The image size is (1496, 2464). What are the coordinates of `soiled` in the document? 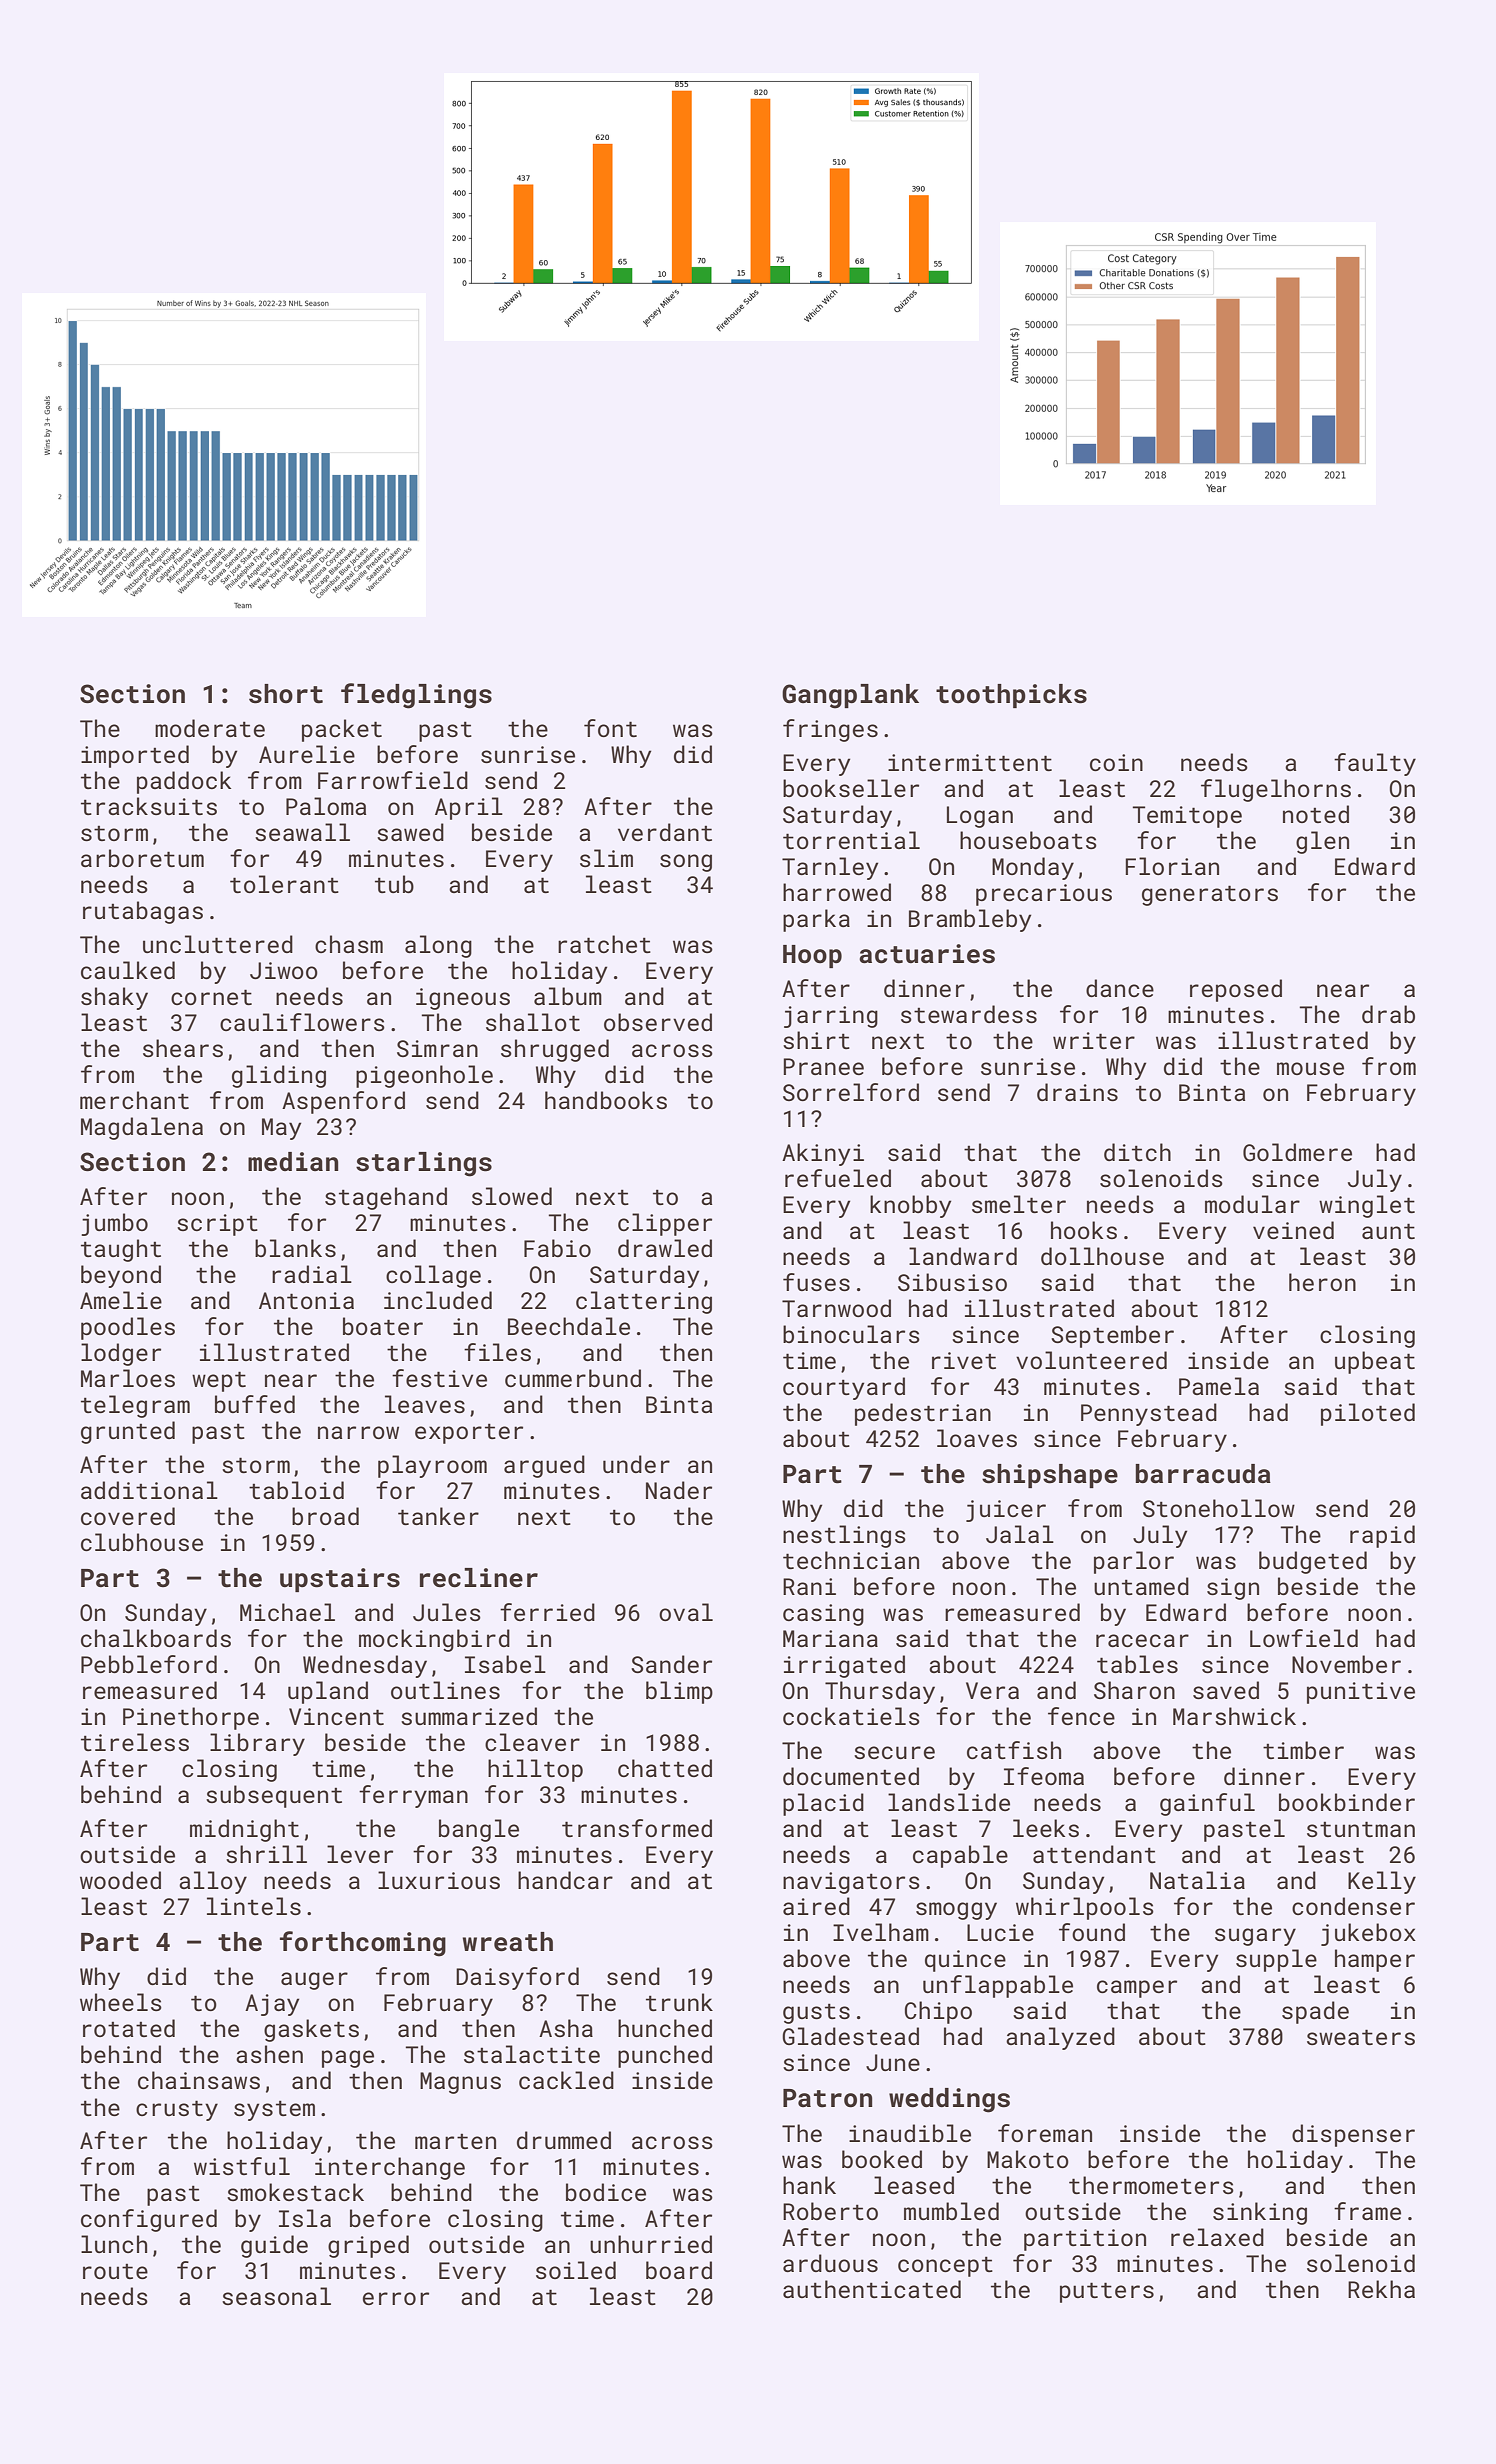 It's located at (576, 2270).
